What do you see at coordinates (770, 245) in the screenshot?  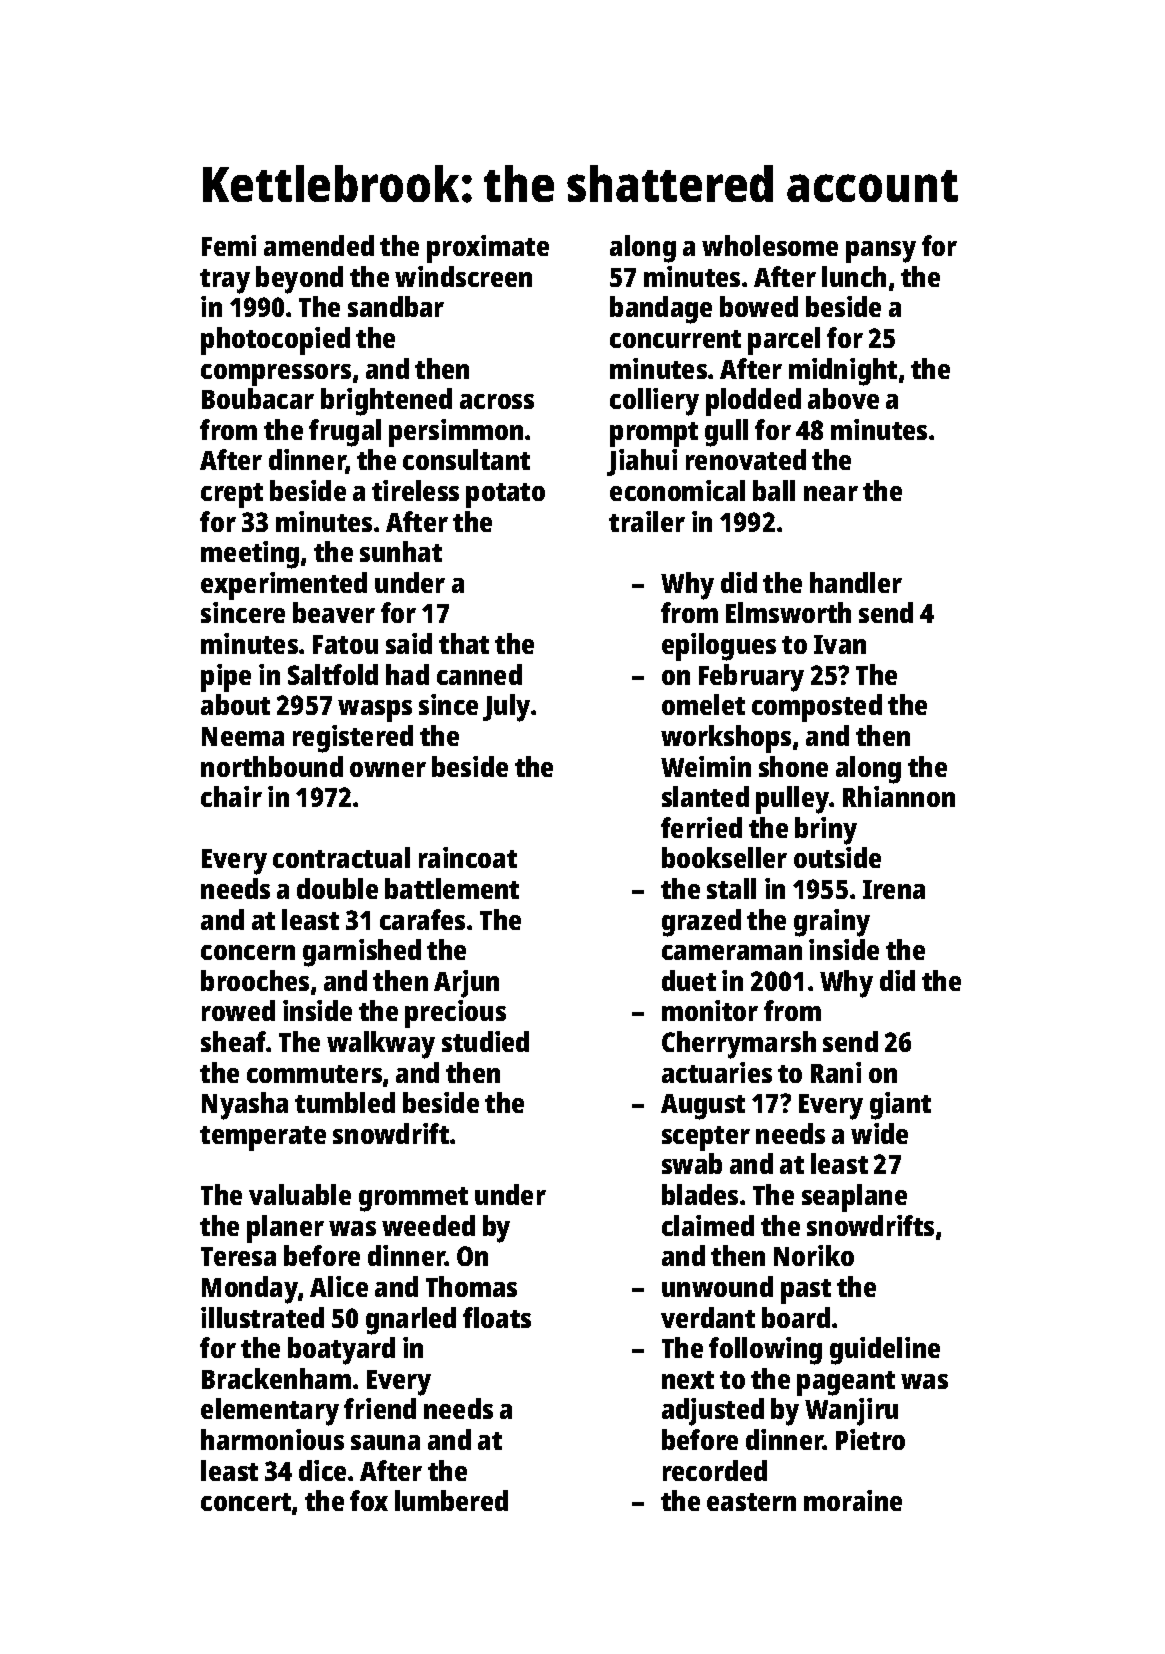 I see `wholesome` at bounding box center [770, 245].
